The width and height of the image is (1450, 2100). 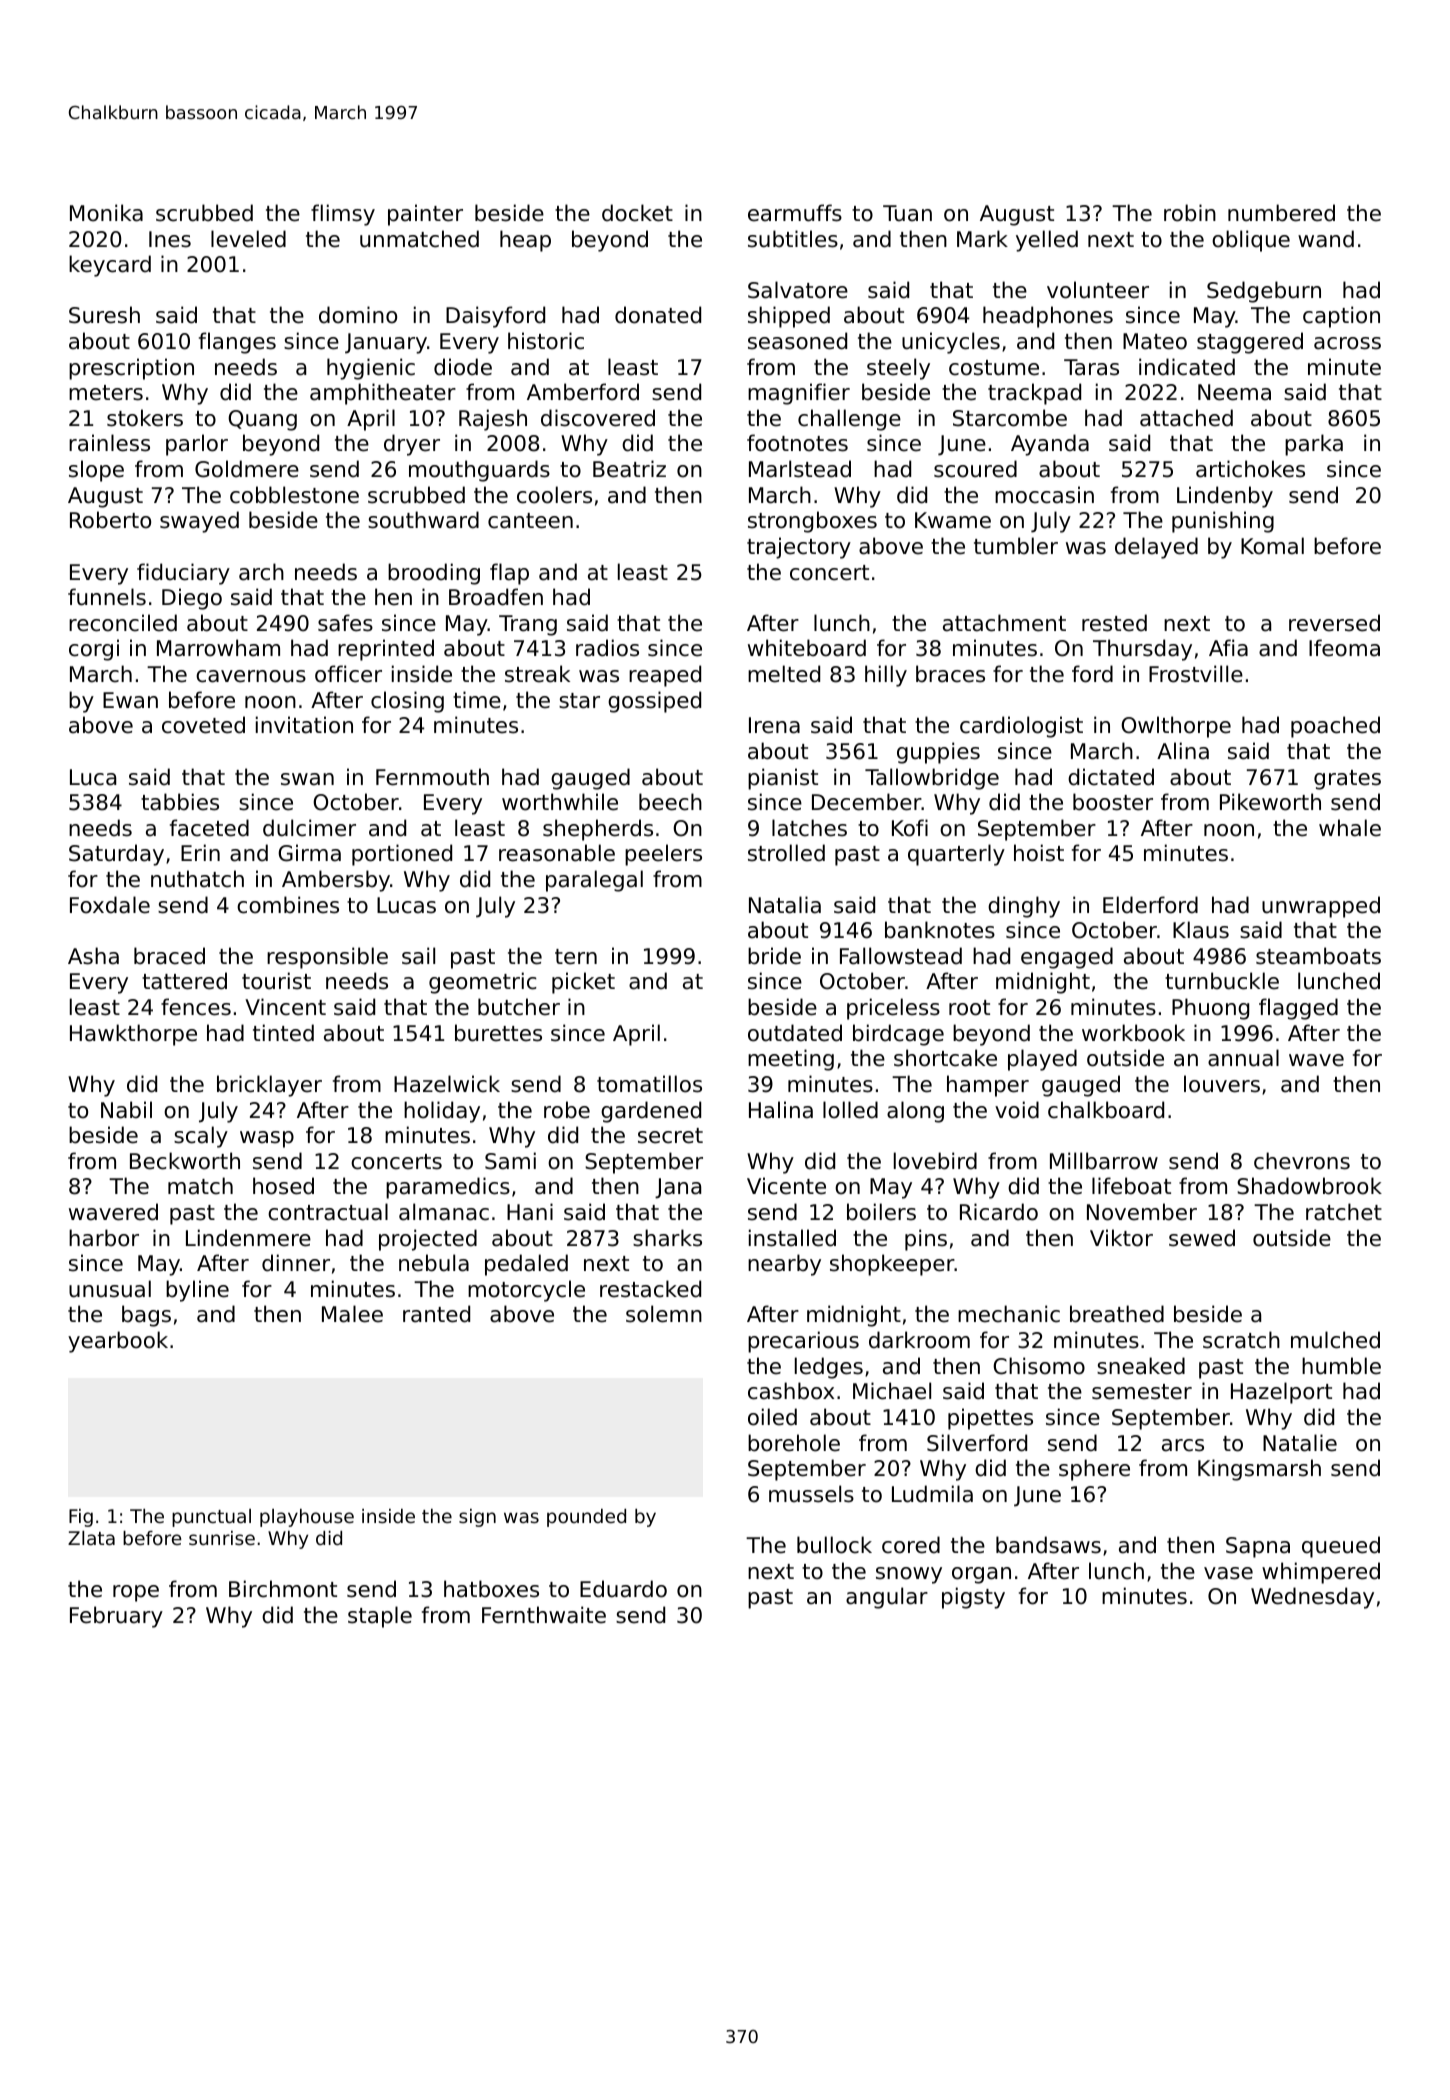 I want to click on Vincent, so click(x=285, y=1007).
